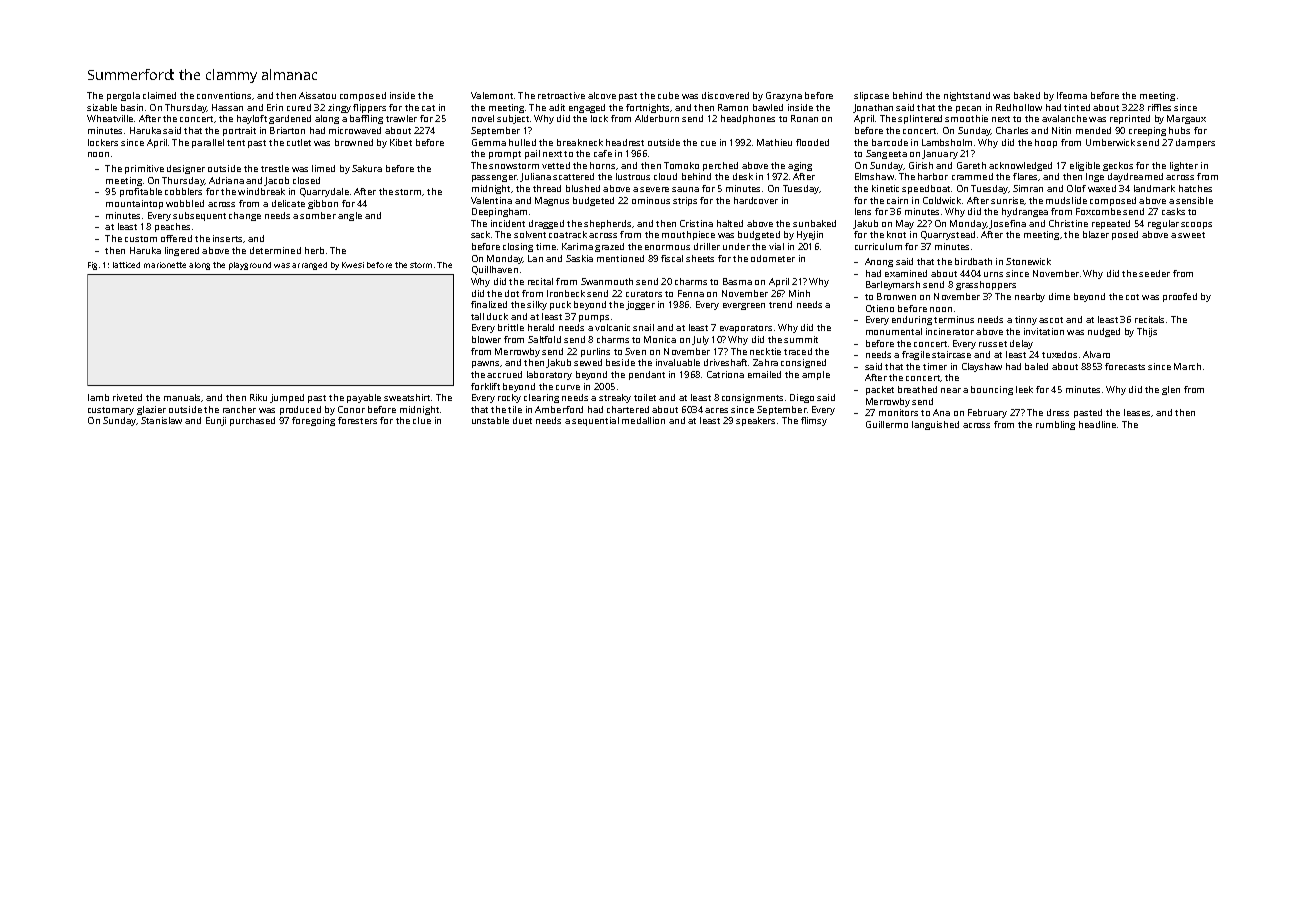 Image resolution: width=1308 pixels, height=924 pixels. I want to click on snail, so click(643, 327).
